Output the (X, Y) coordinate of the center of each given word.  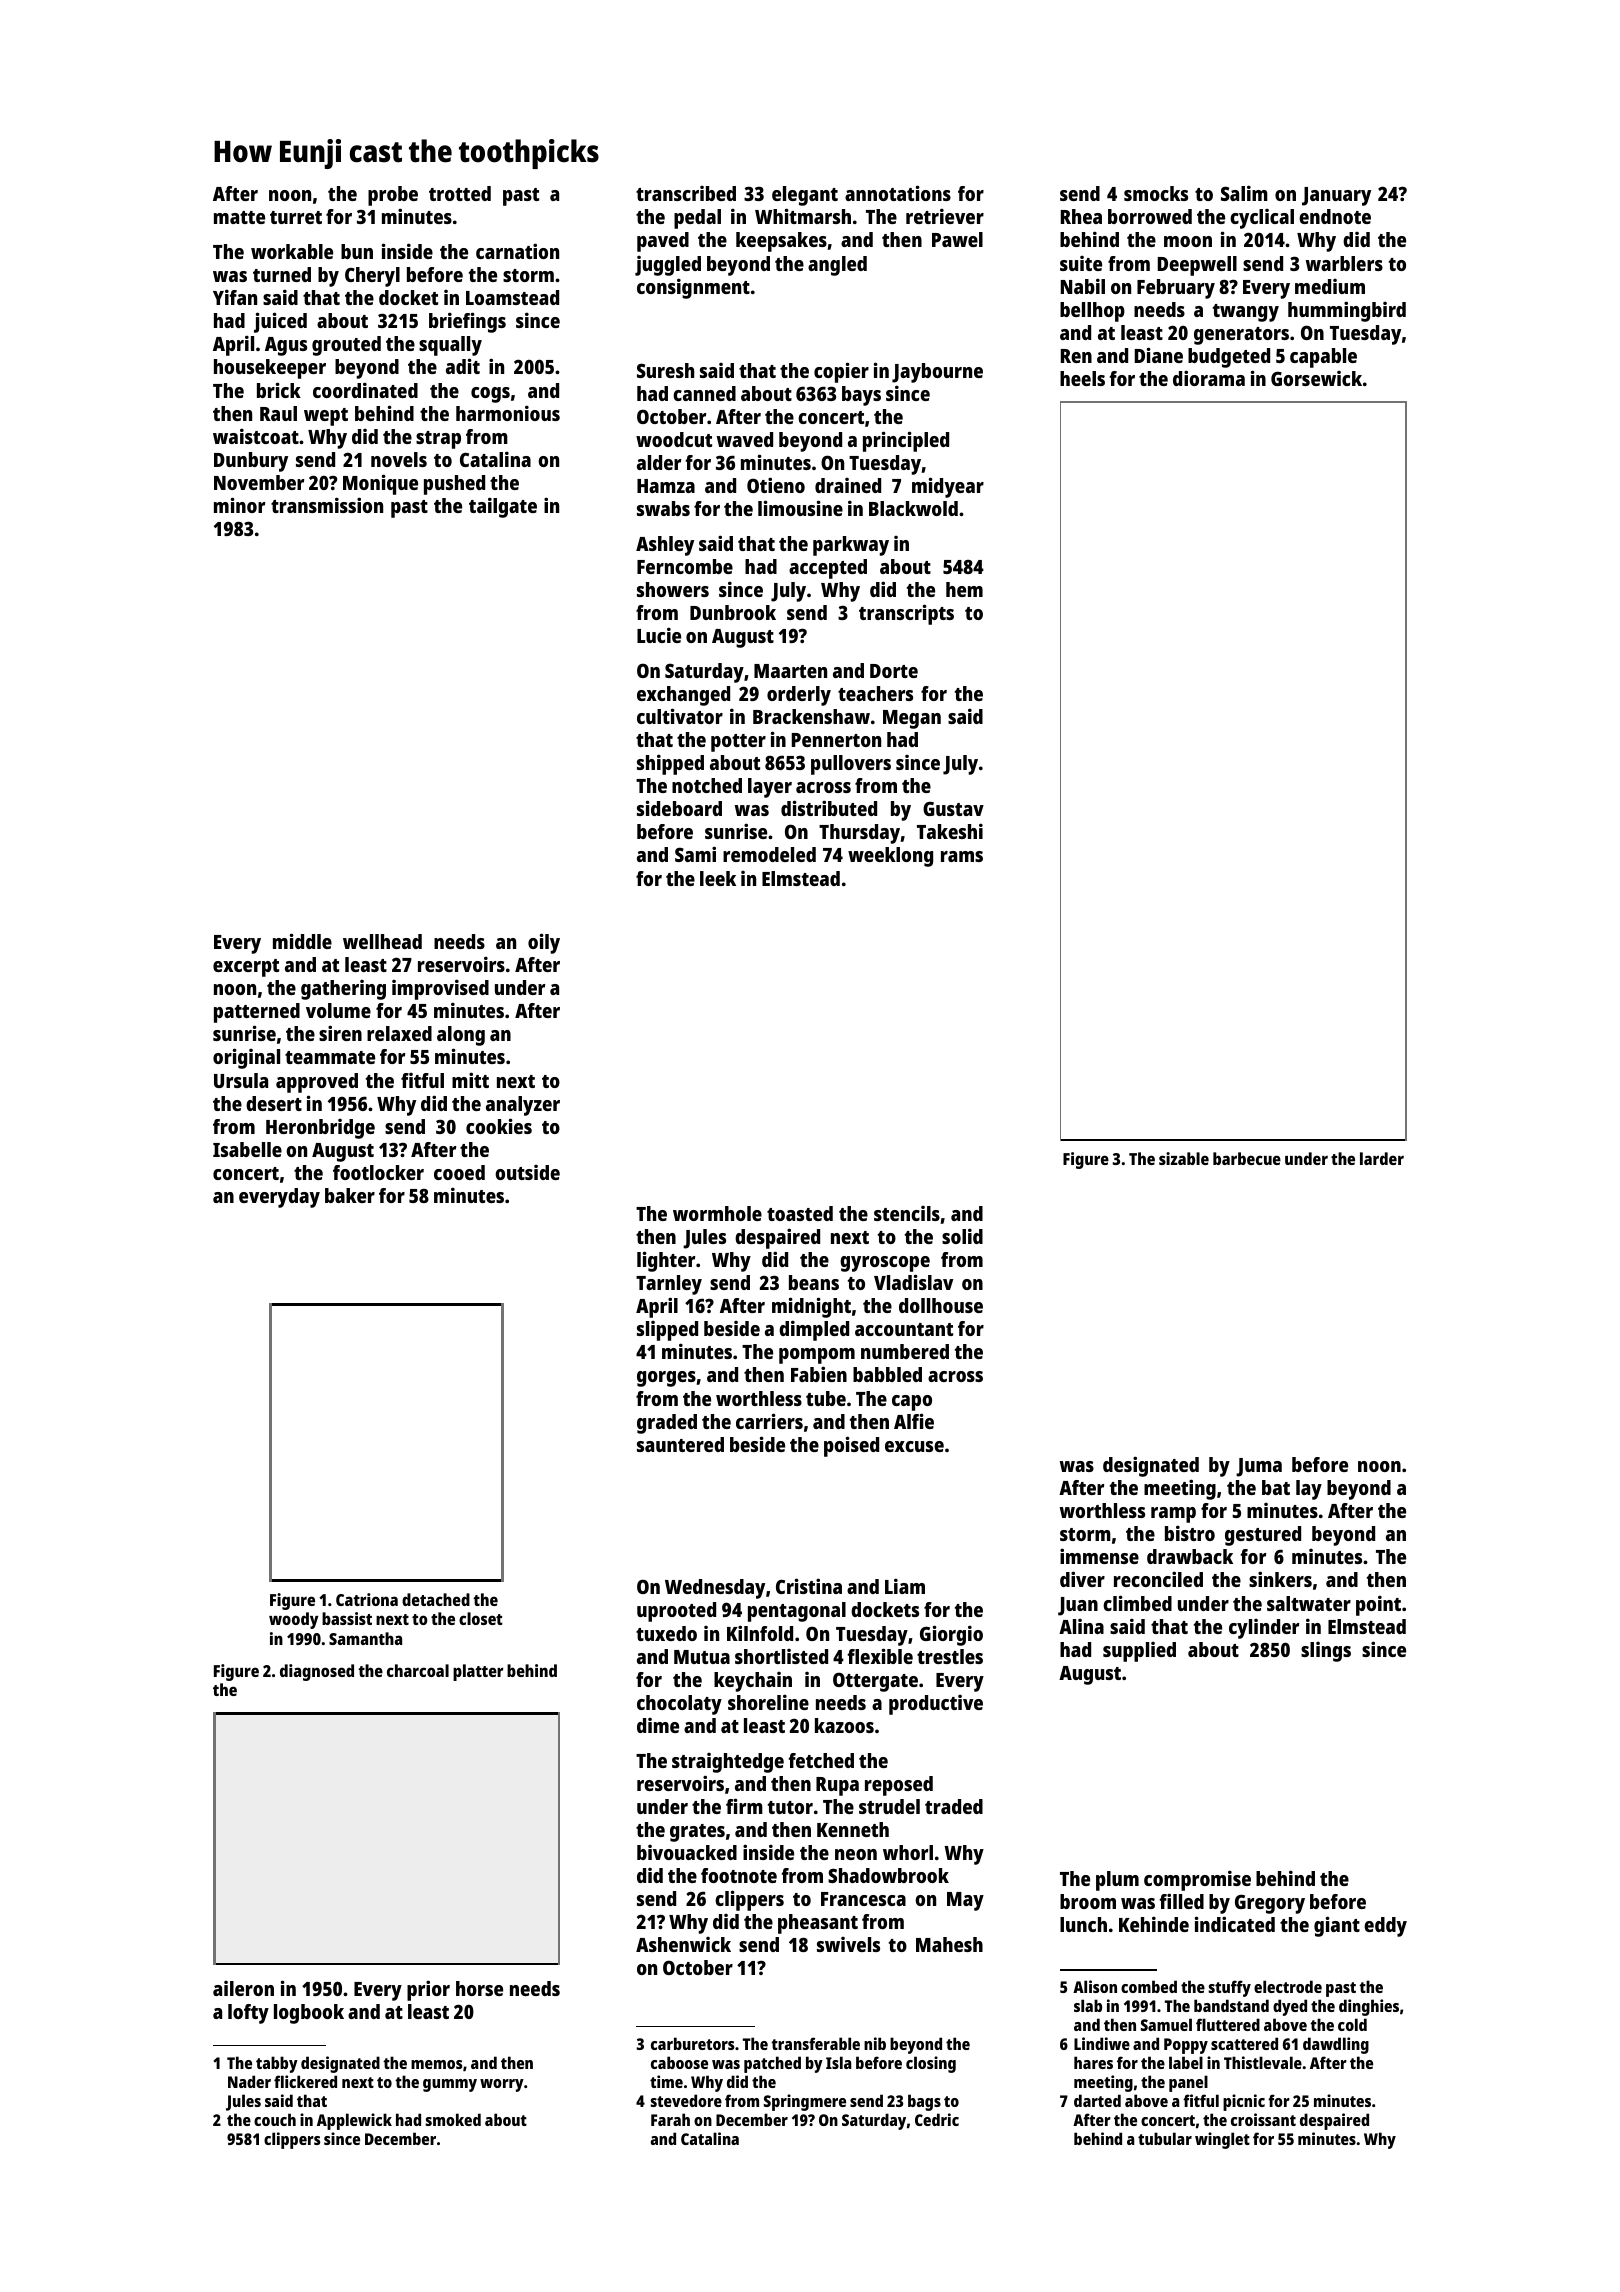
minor (239, 505)
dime (658, 1725)
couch (275, 2119)
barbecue (1247, 1158)
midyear (948, 487)
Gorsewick (1316, 378)
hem (964, 589)
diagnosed (317, 1672)
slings (1326, 1652)
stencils (907, 1213)
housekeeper (270, 369)
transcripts (906, 614)
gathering (343, 990)
